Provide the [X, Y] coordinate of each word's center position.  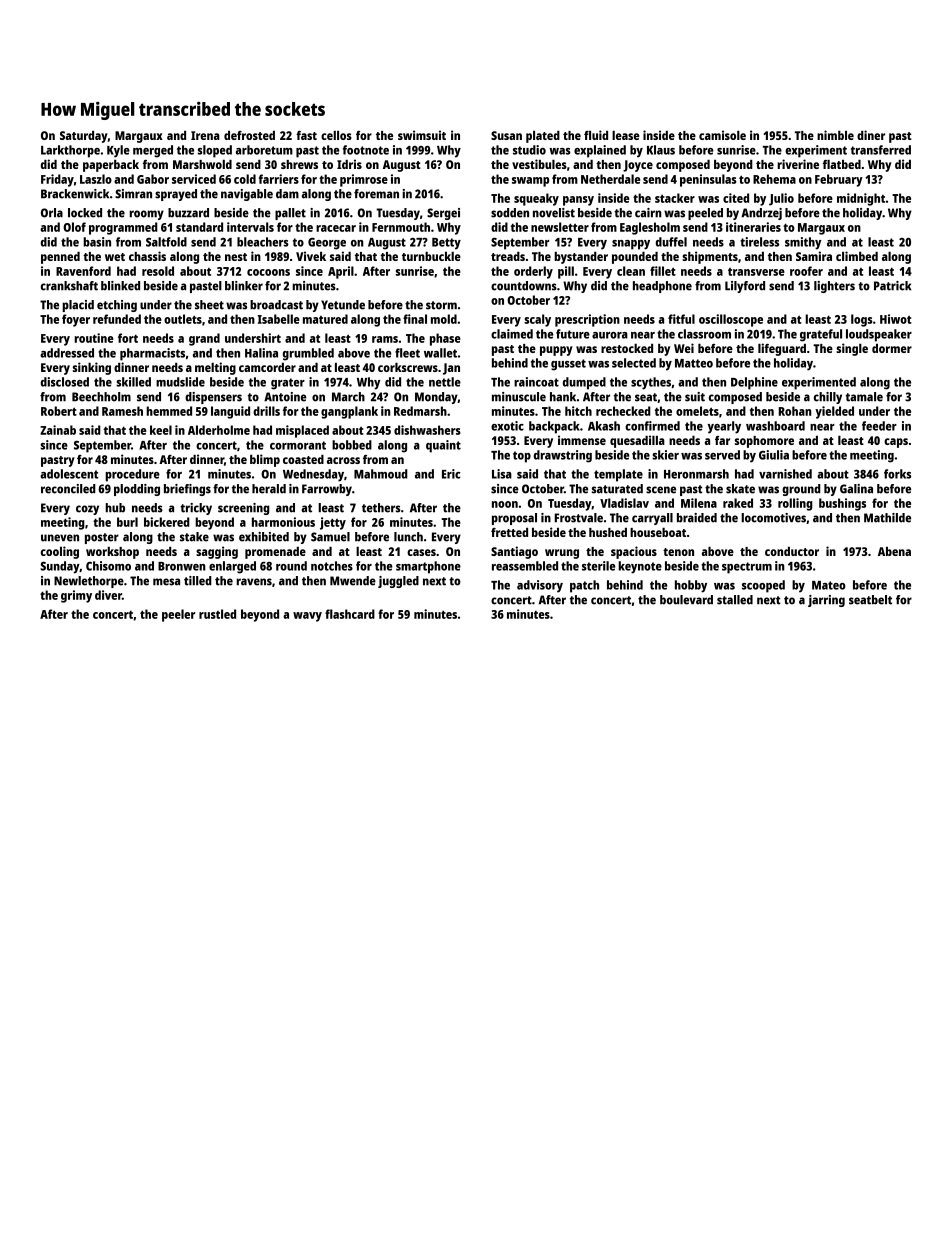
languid [230, 412]
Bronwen [182, 566]
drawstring [563, 456]
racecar [336, 228]
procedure [132, 475]
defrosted [249, 135]
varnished [785, 474]
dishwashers [427, 430]
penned [60, 258]
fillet [663, 271]
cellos [336, 135]
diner [871, 135]
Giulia [774, 455]
